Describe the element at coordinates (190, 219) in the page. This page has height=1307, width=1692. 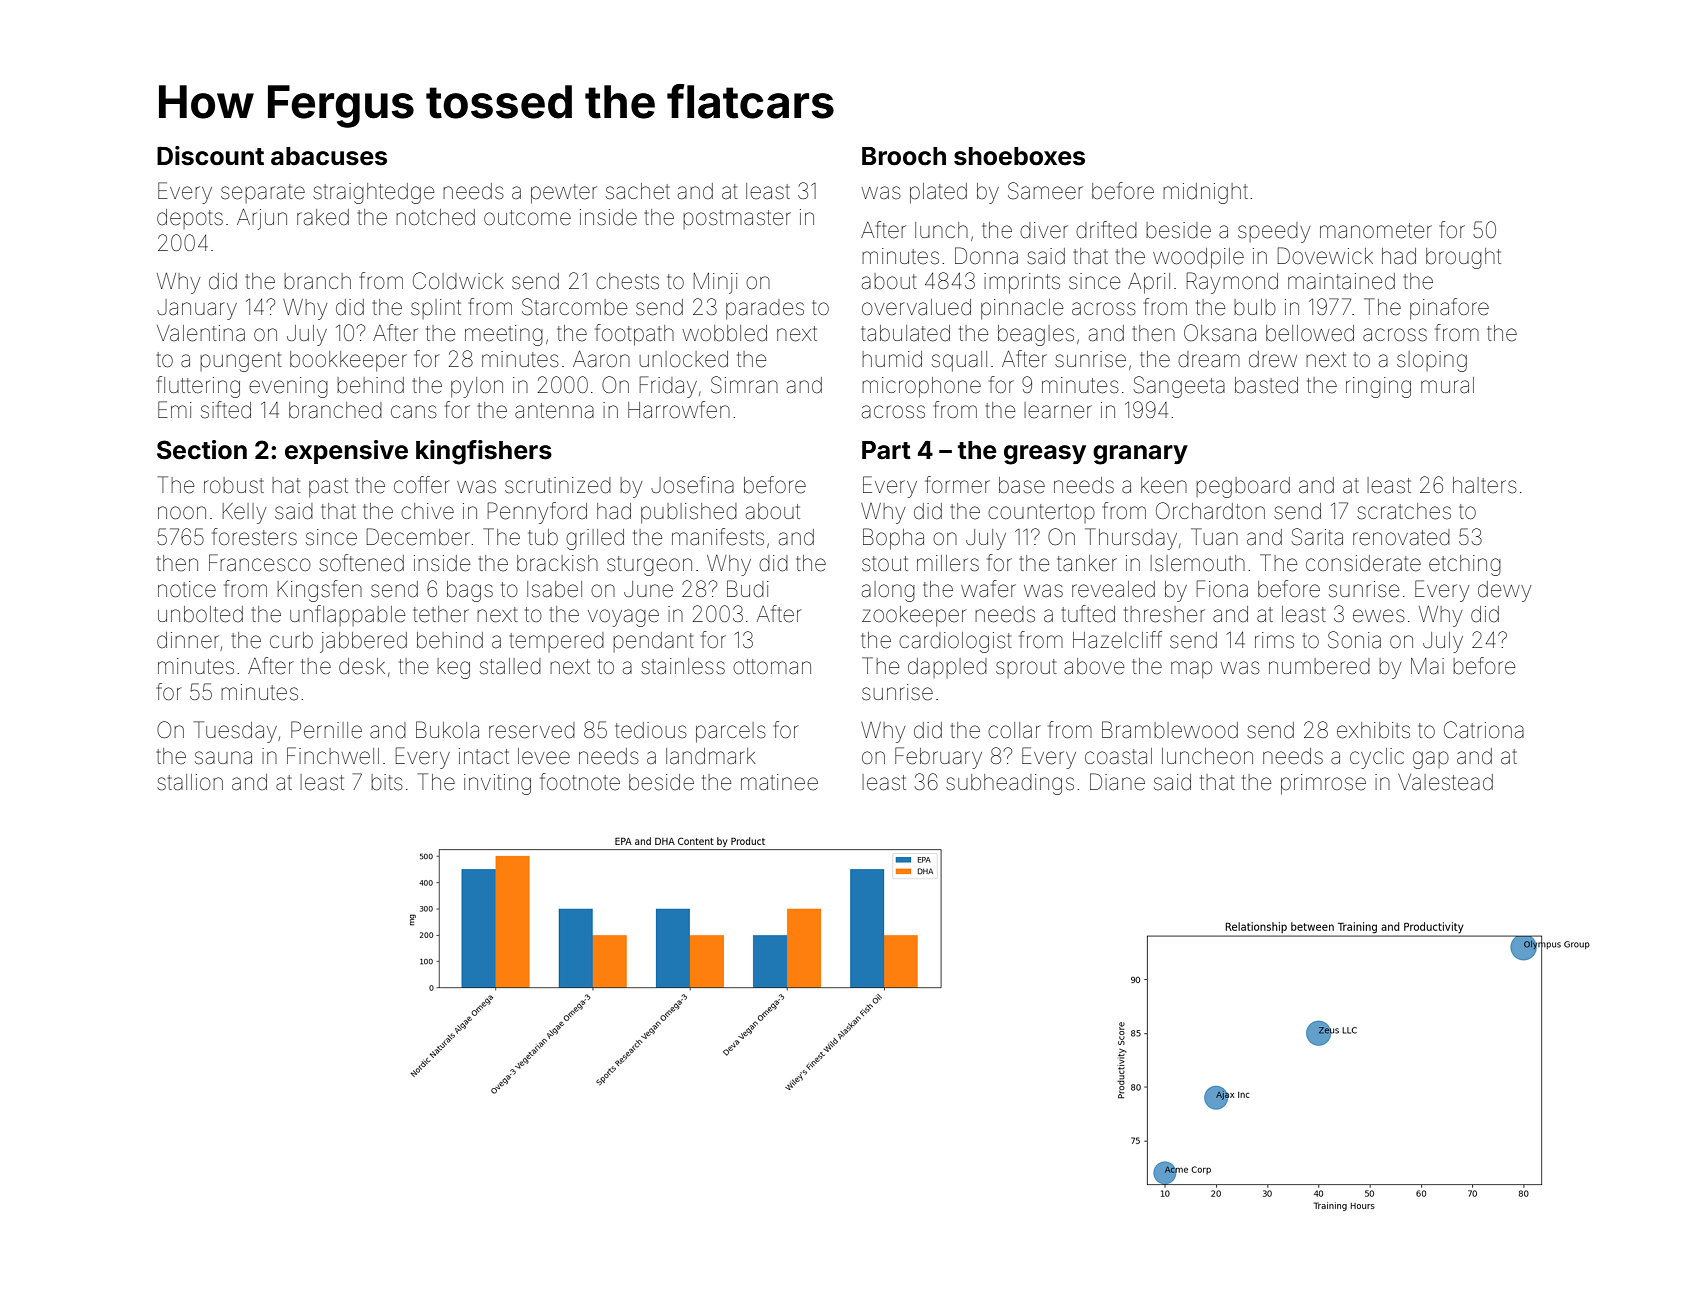
I see `depots` at that location.
